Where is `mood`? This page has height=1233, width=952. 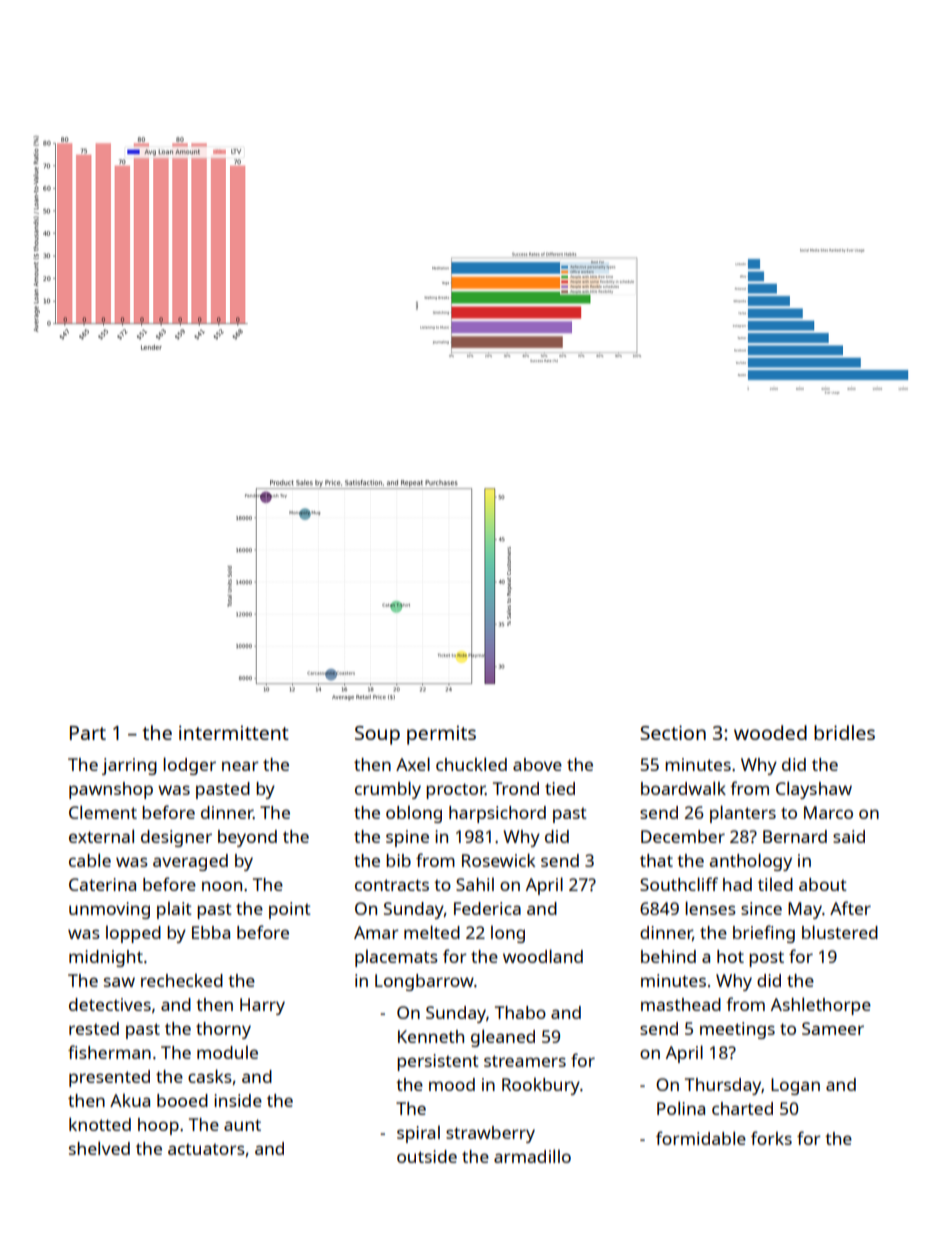
mood is located at coordinates (452, 1084).
